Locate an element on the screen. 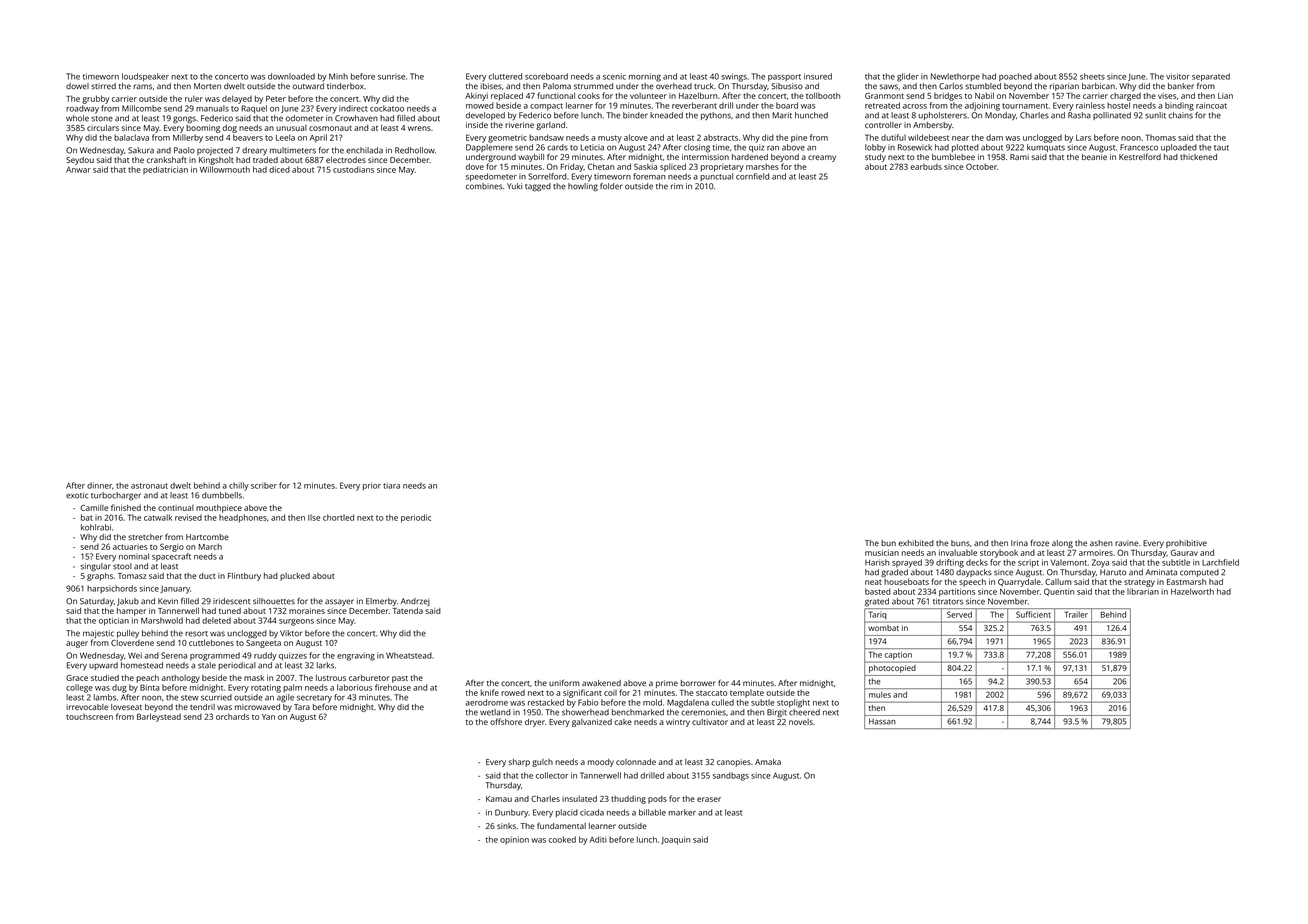 This screenshot has height=924, width=1308. galvanized is located at coordinates (592, 723).
